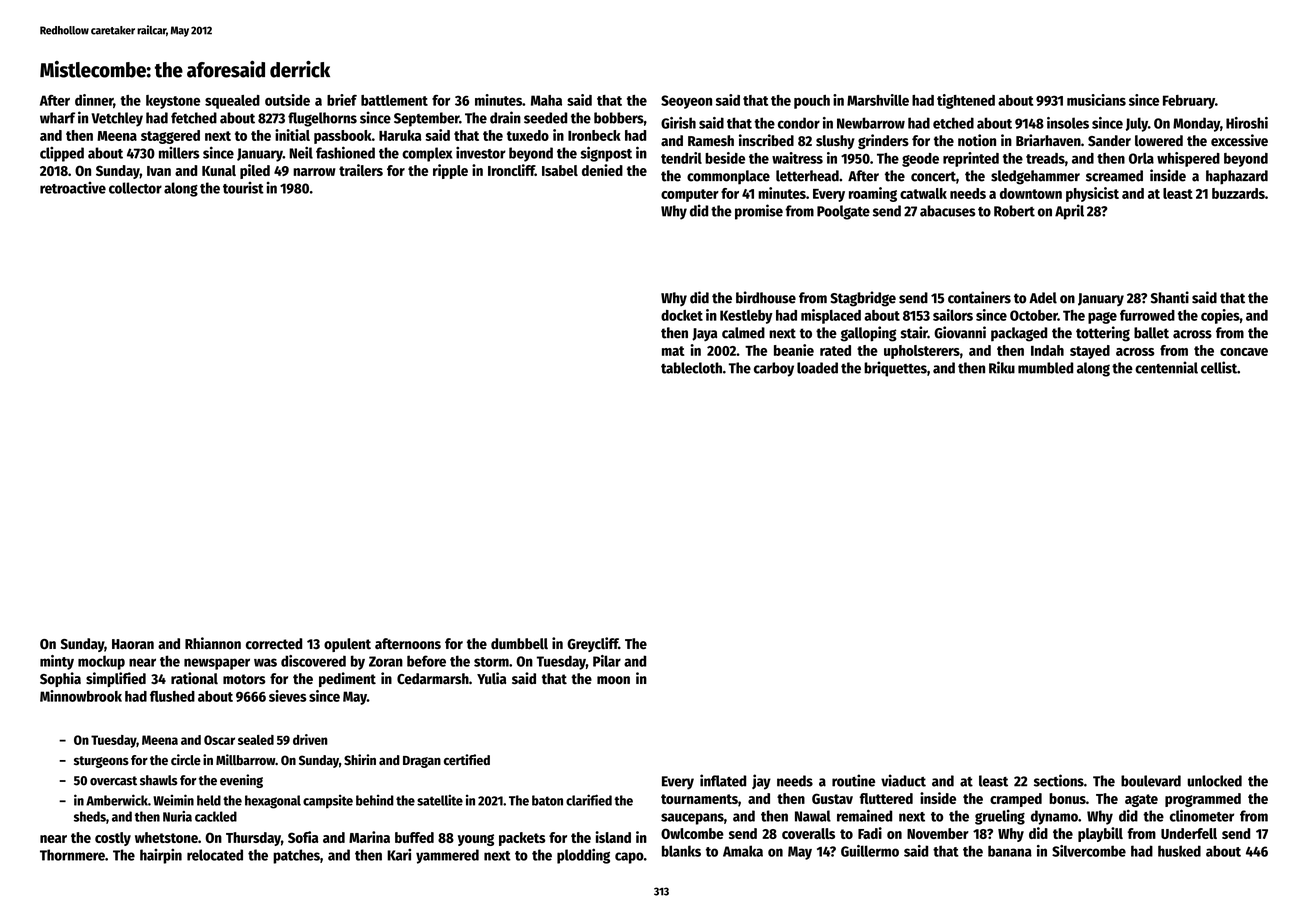 The image size is (1308, 924). What do you see at coordinates (725, 158) in the document?
I see `beside` at bounding box center [725, 158].
